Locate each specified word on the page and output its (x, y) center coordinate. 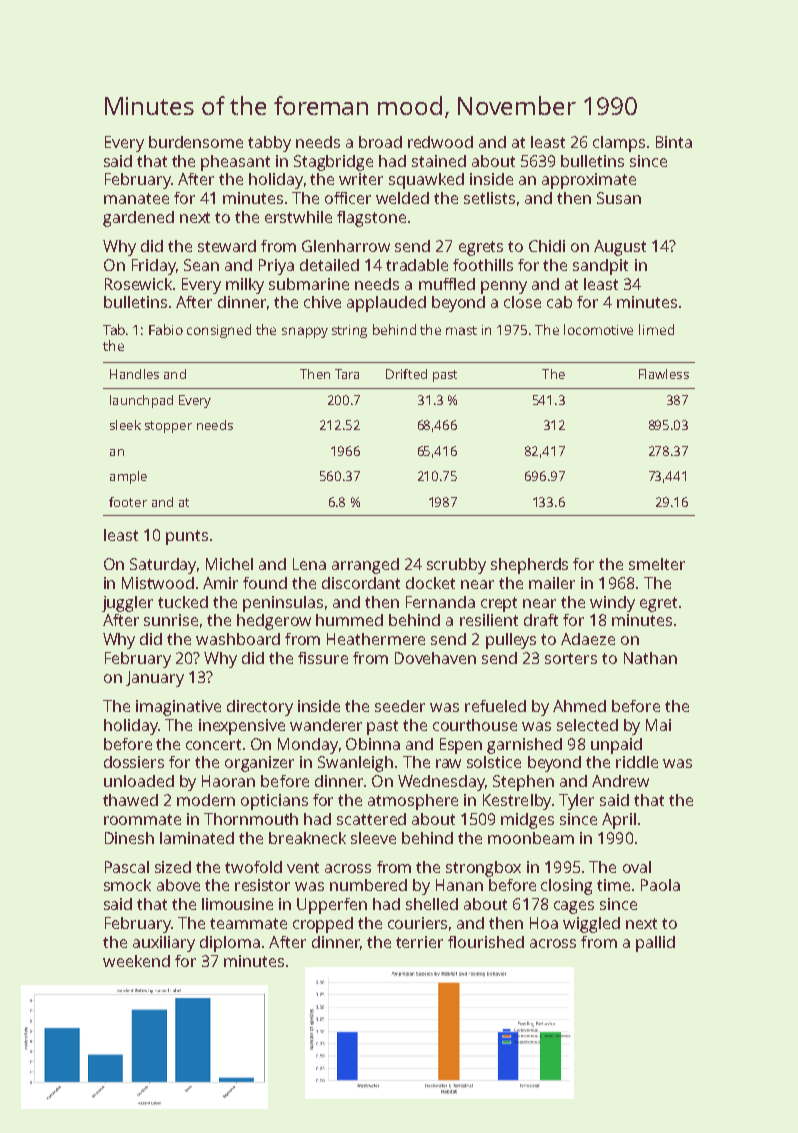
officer (348, 198)
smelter (657, 564)
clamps (619, 144)
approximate (589, 181)
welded (402, 198)
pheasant (235, 163)
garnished (524, 746)
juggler (127, 604)
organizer (259, 764)
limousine (237, 904)
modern (206, 800)
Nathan (650, 658)
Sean (201, 265)
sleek (125, 425)
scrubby (456, 566)
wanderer (326, 725)
